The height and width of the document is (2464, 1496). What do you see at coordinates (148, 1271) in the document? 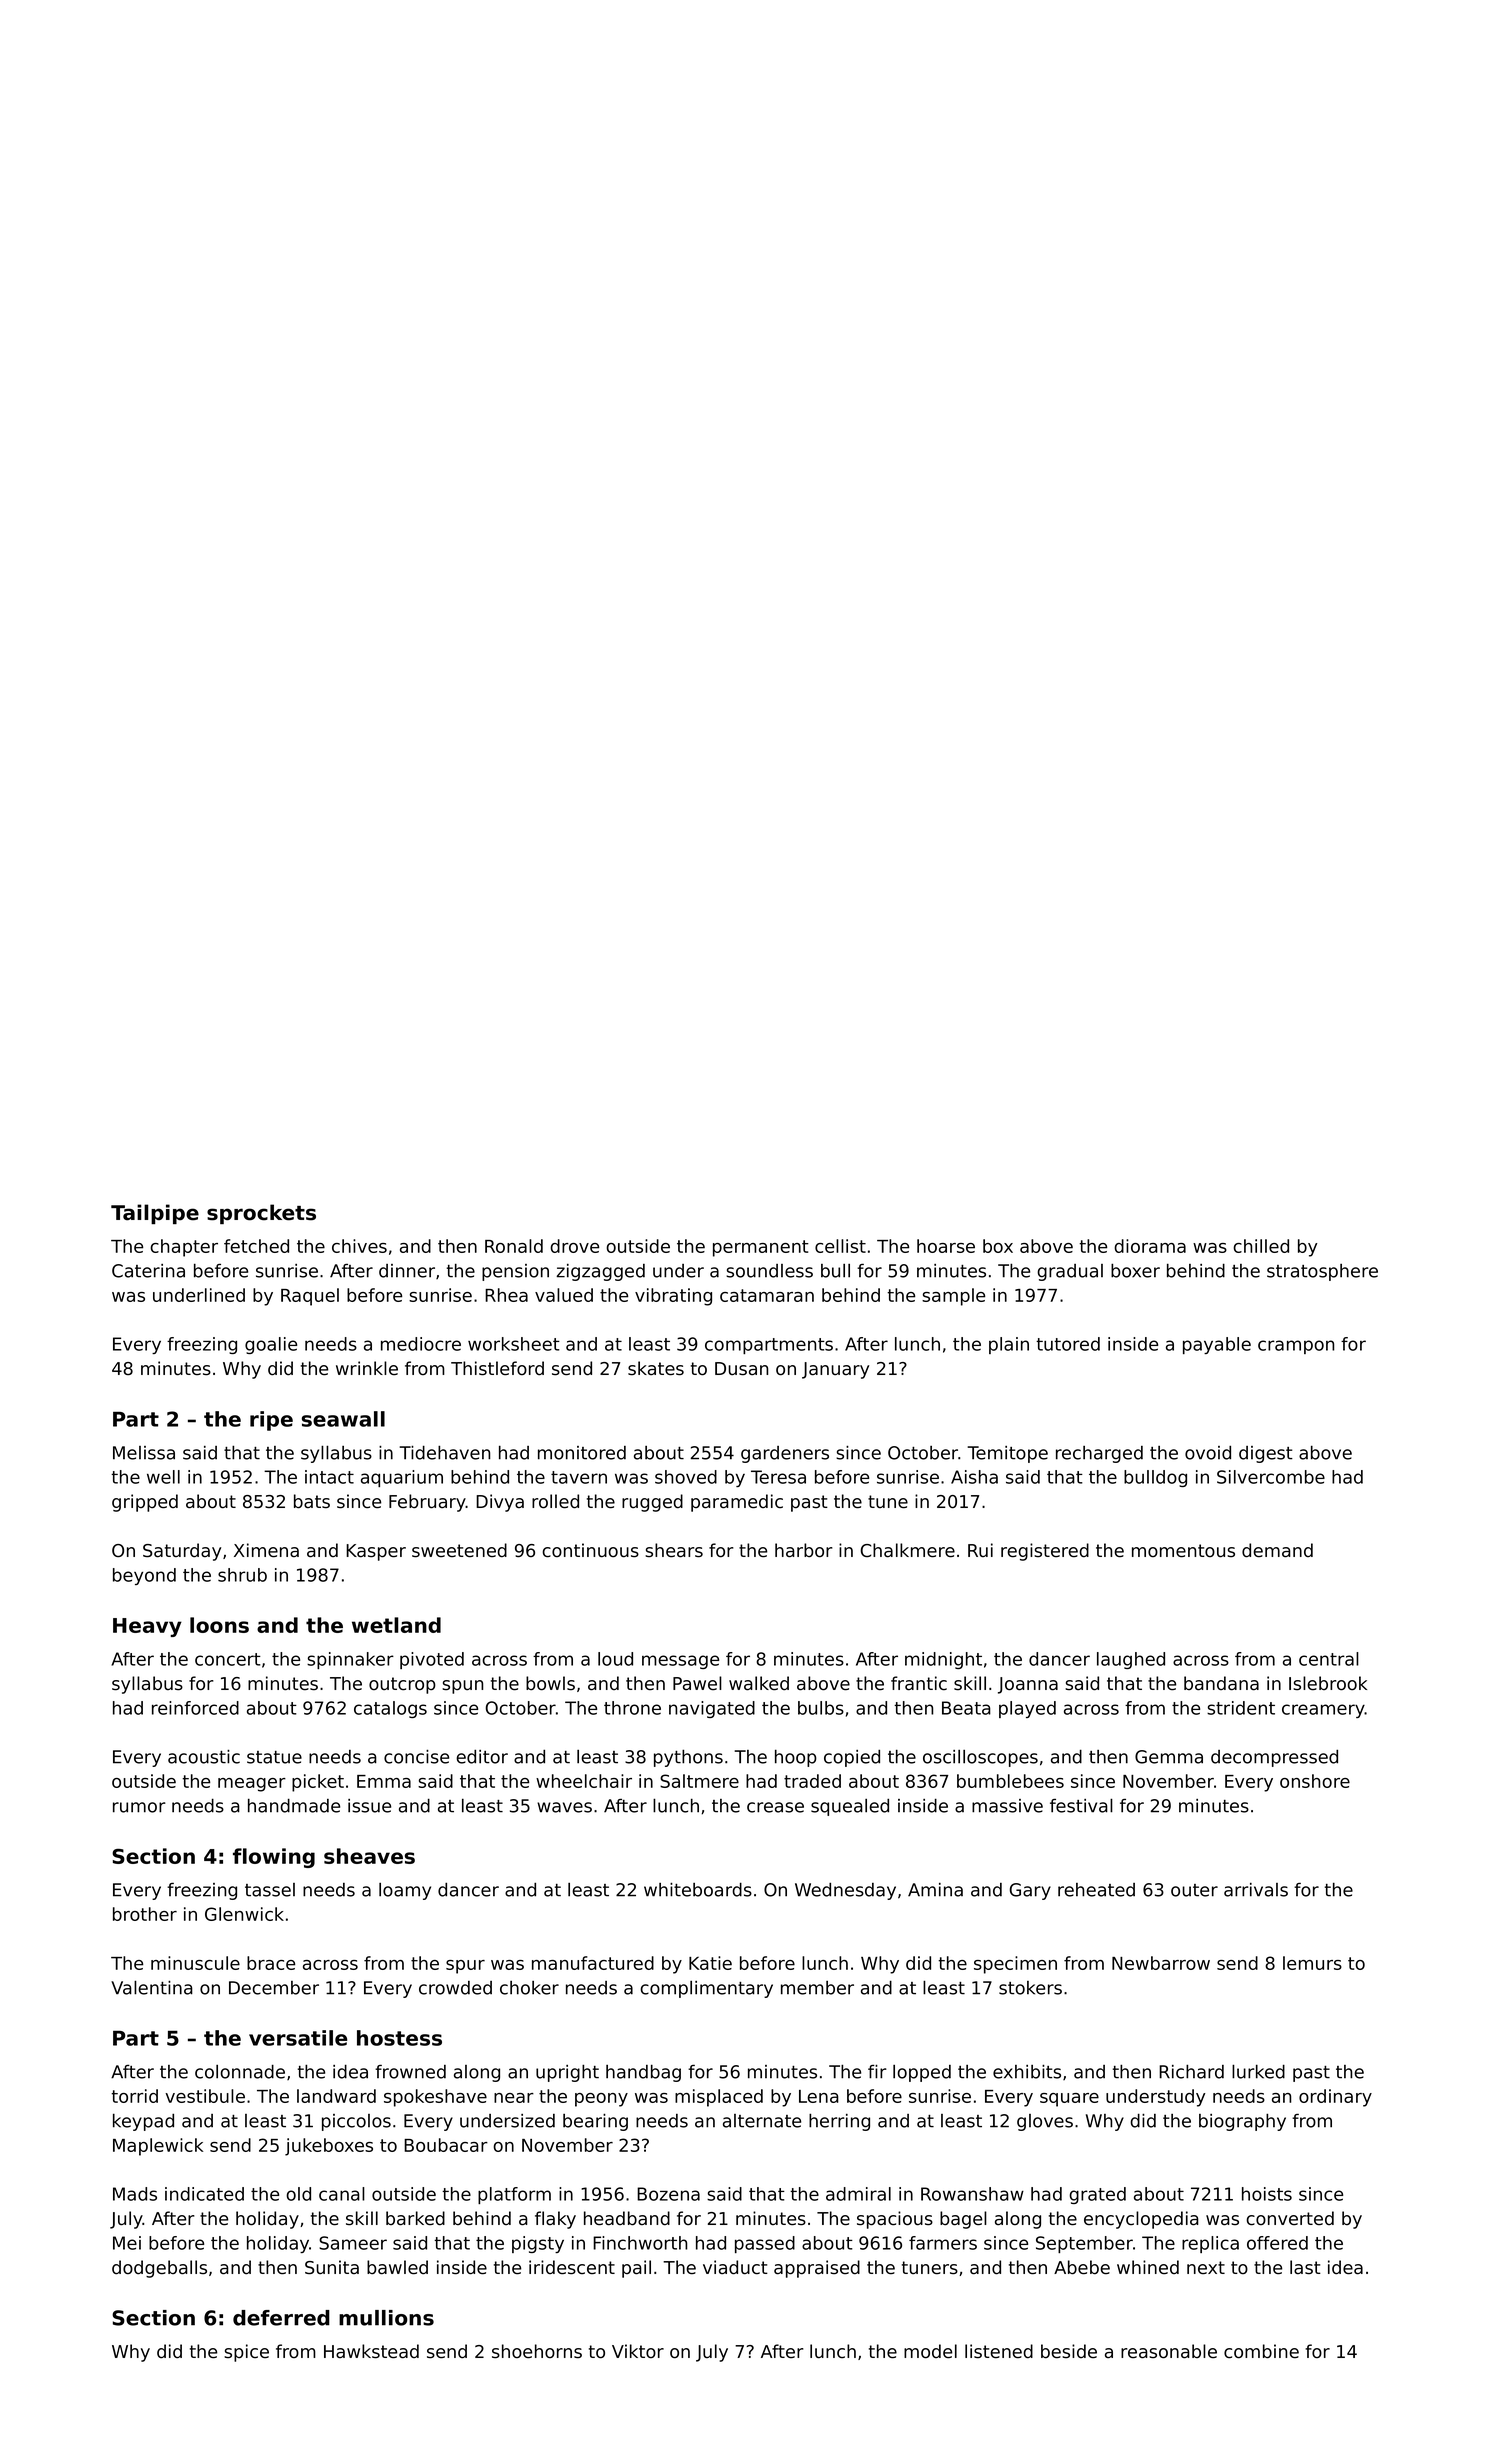
I see `Caterina` at bounding box center [148, 1271].
